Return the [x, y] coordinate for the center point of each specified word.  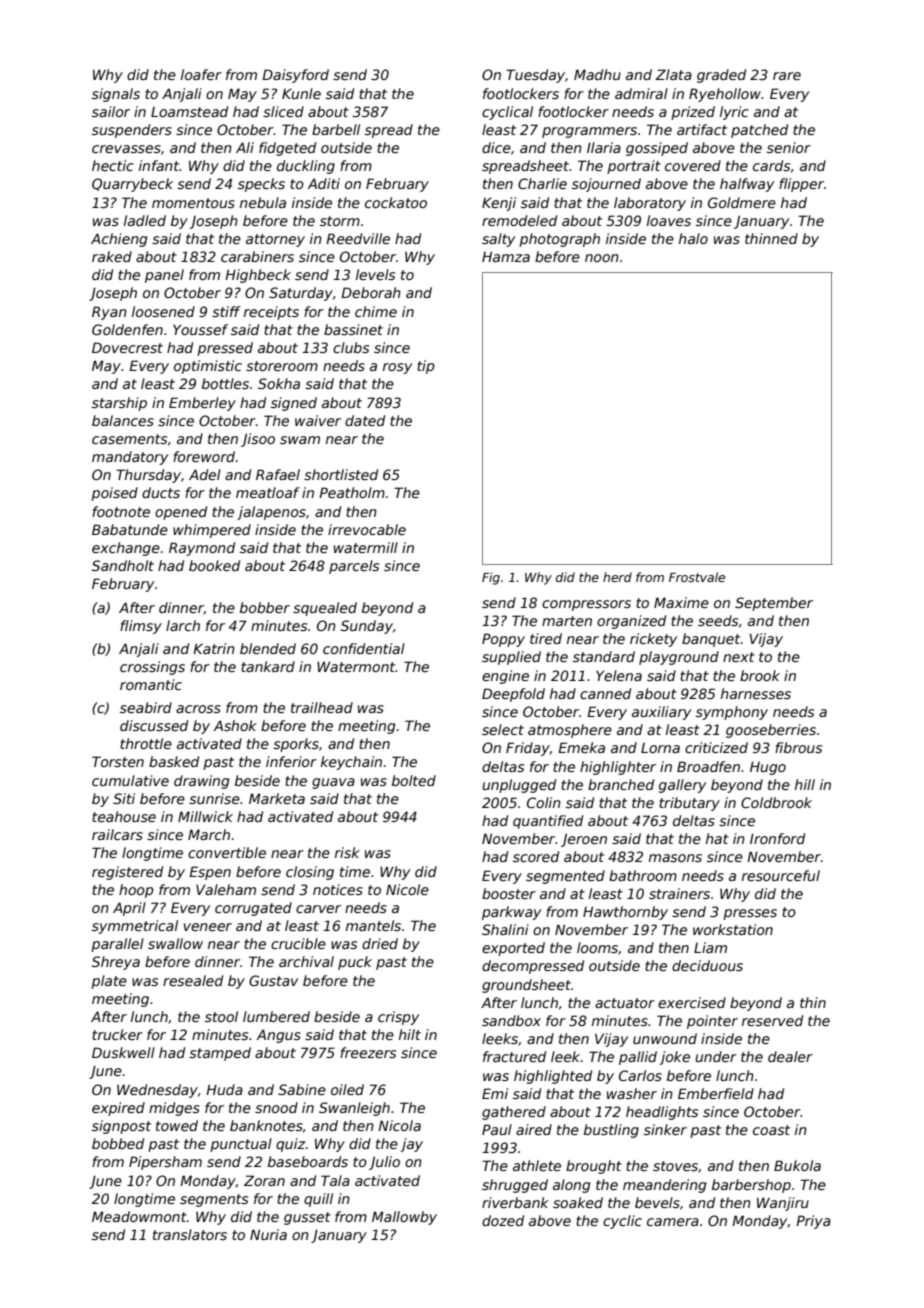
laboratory [650, 204]
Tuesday [535, 76]
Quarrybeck [132, 185]
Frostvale [697, 577]
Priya [813, 1222]
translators [190, 1234]
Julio [384, 1163]
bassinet [353, 329]
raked [112, 256]
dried [380, 943]
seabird [146, 707]
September [774, 604]
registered [127, 873]
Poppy [503, 640]
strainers [679, 893]
